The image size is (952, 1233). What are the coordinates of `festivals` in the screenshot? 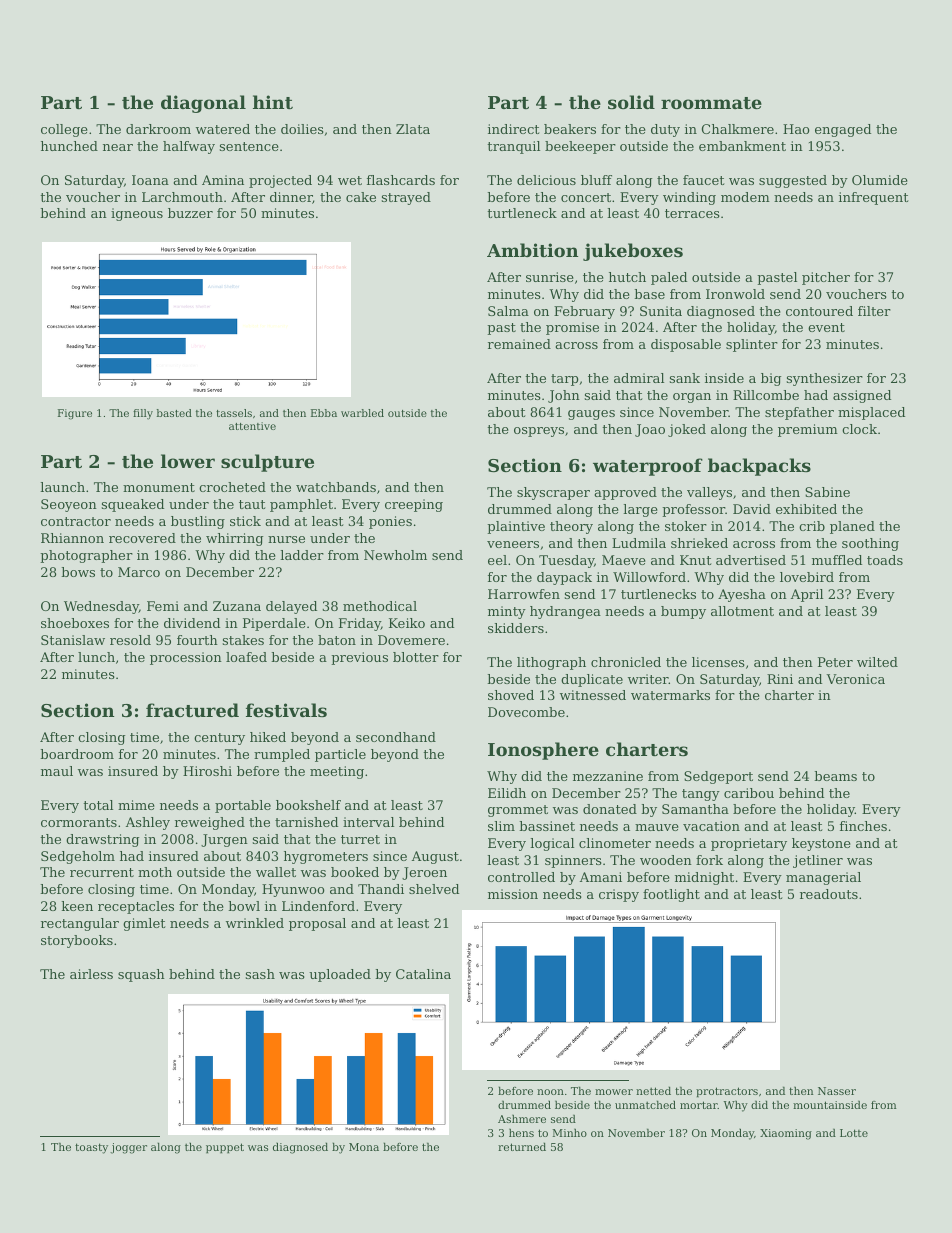 It's located at (286, 710).
